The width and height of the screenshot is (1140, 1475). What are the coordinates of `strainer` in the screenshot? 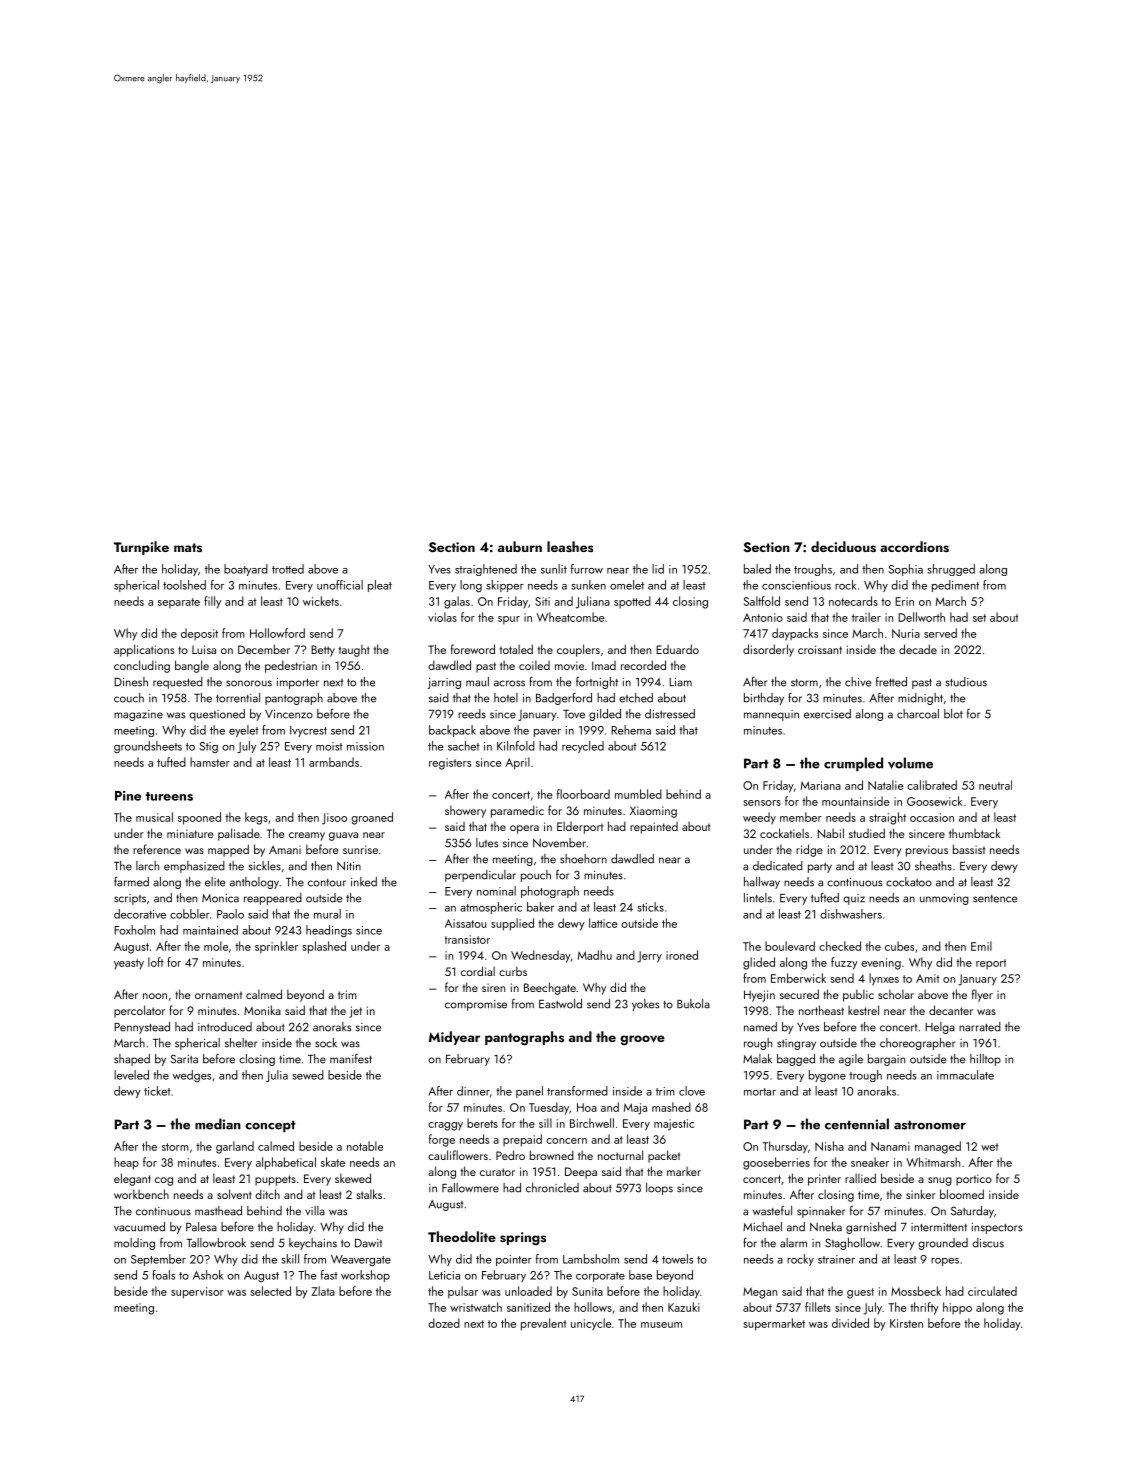 It's located at (836, 1259).
